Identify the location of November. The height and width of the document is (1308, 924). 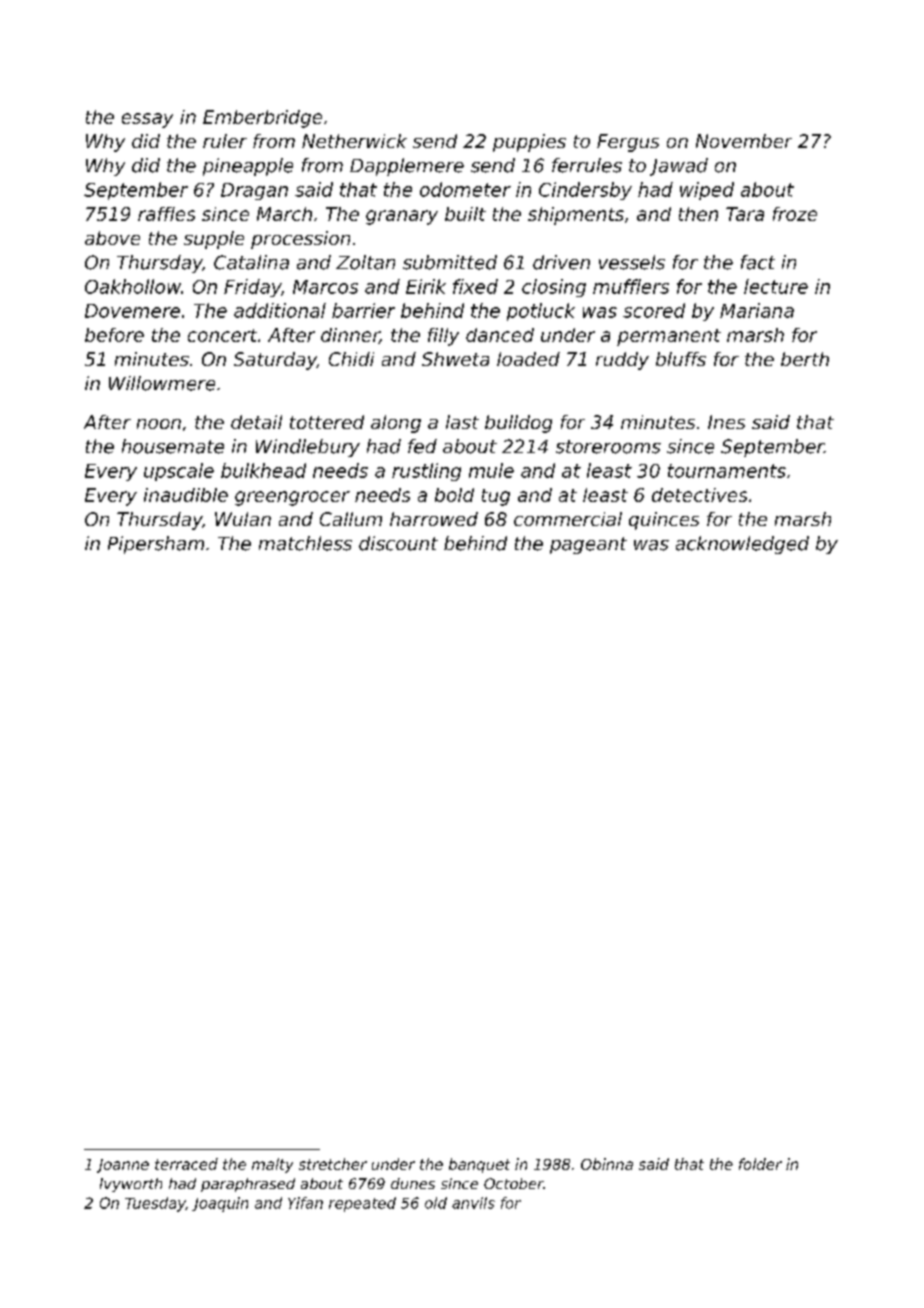
(744, 141).
